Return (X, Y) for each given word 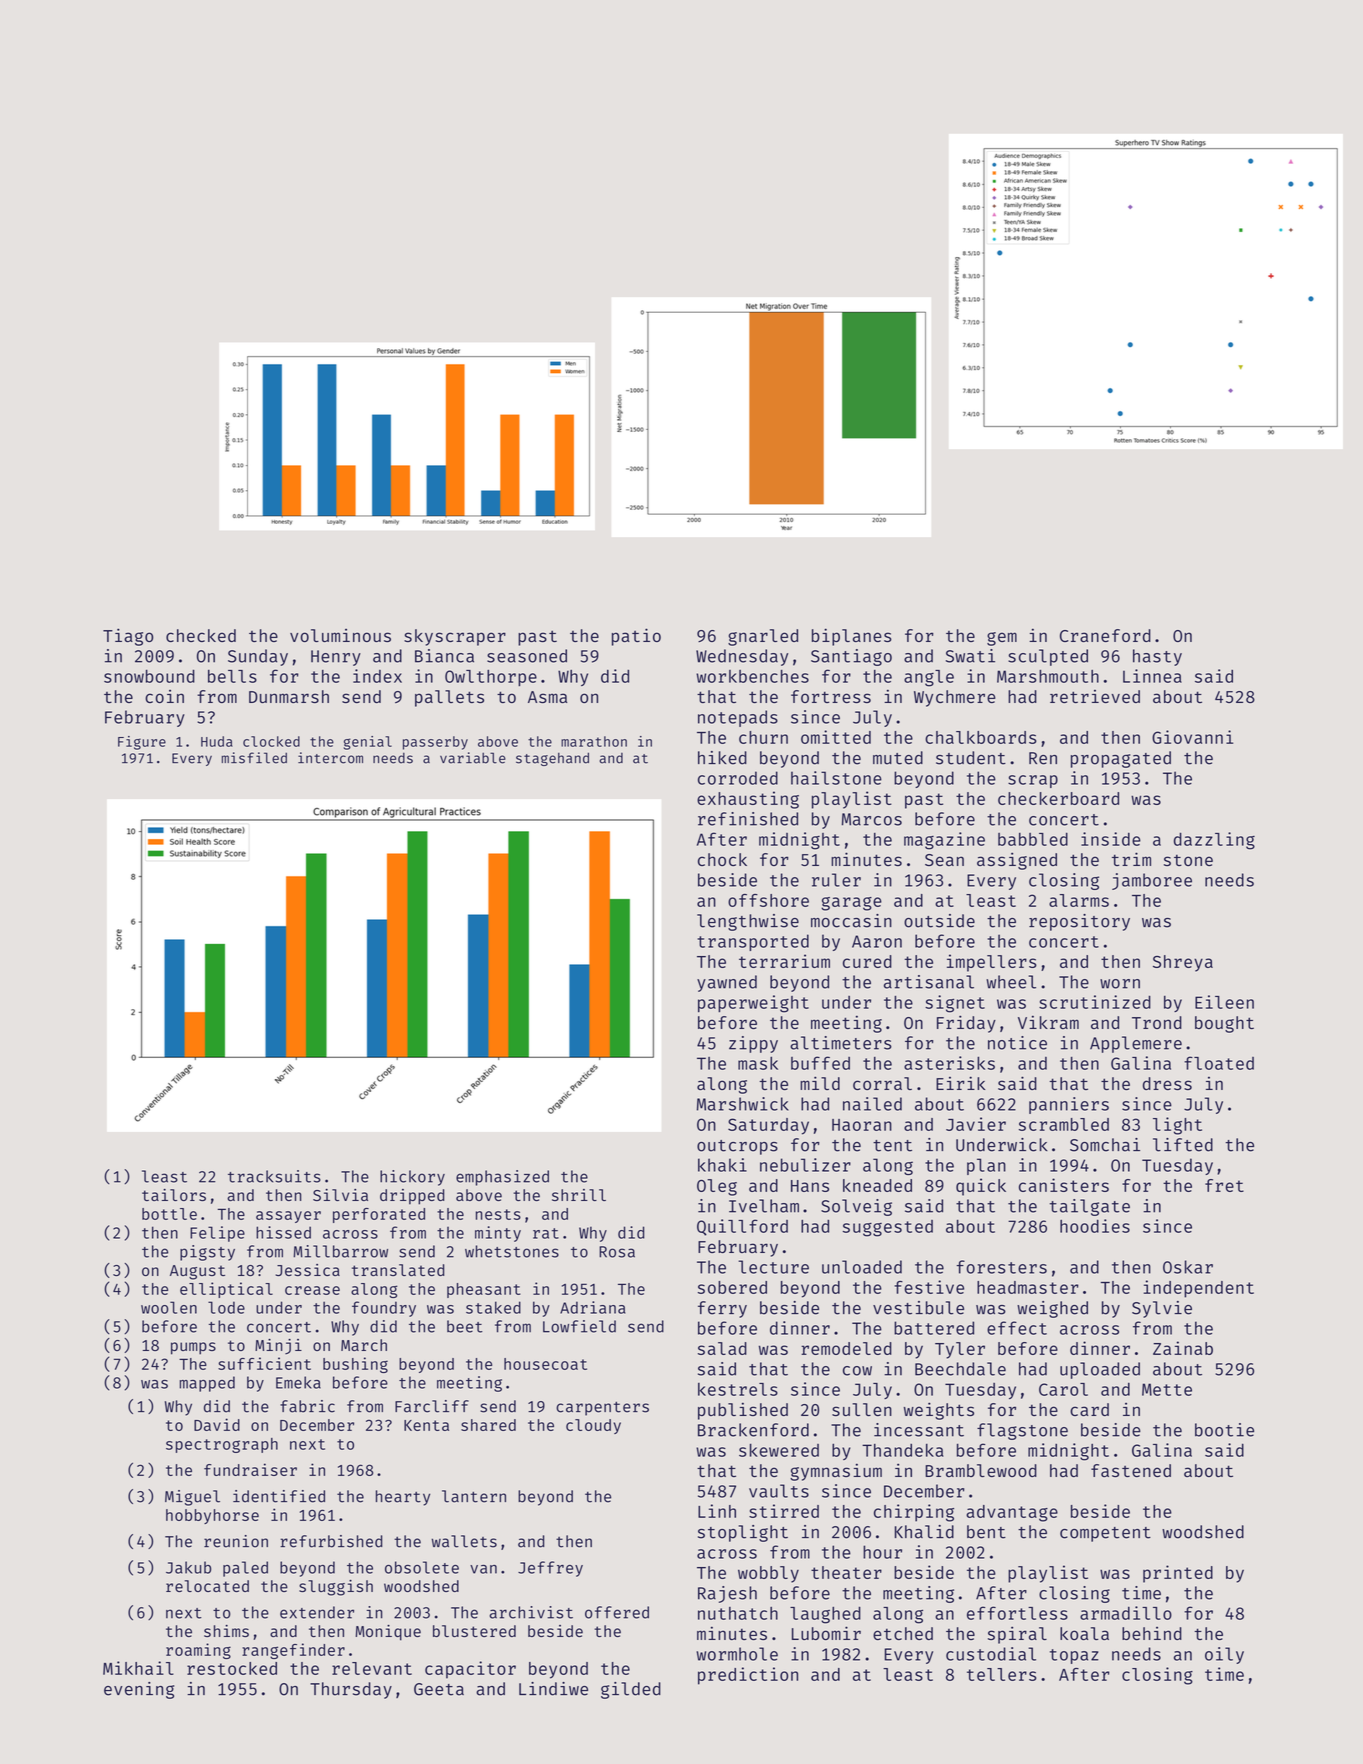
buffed (820, 1063)
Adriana (593, 1307)
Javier (976, 1124)
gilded (631, 1690)
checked (201, 635)
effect (1017, 1328)
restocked (232, 1668)
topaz (1074, 1656)
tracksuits (274, 1176)
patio (636, 637)
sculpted (1048, 657)
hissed (283, 1232)
